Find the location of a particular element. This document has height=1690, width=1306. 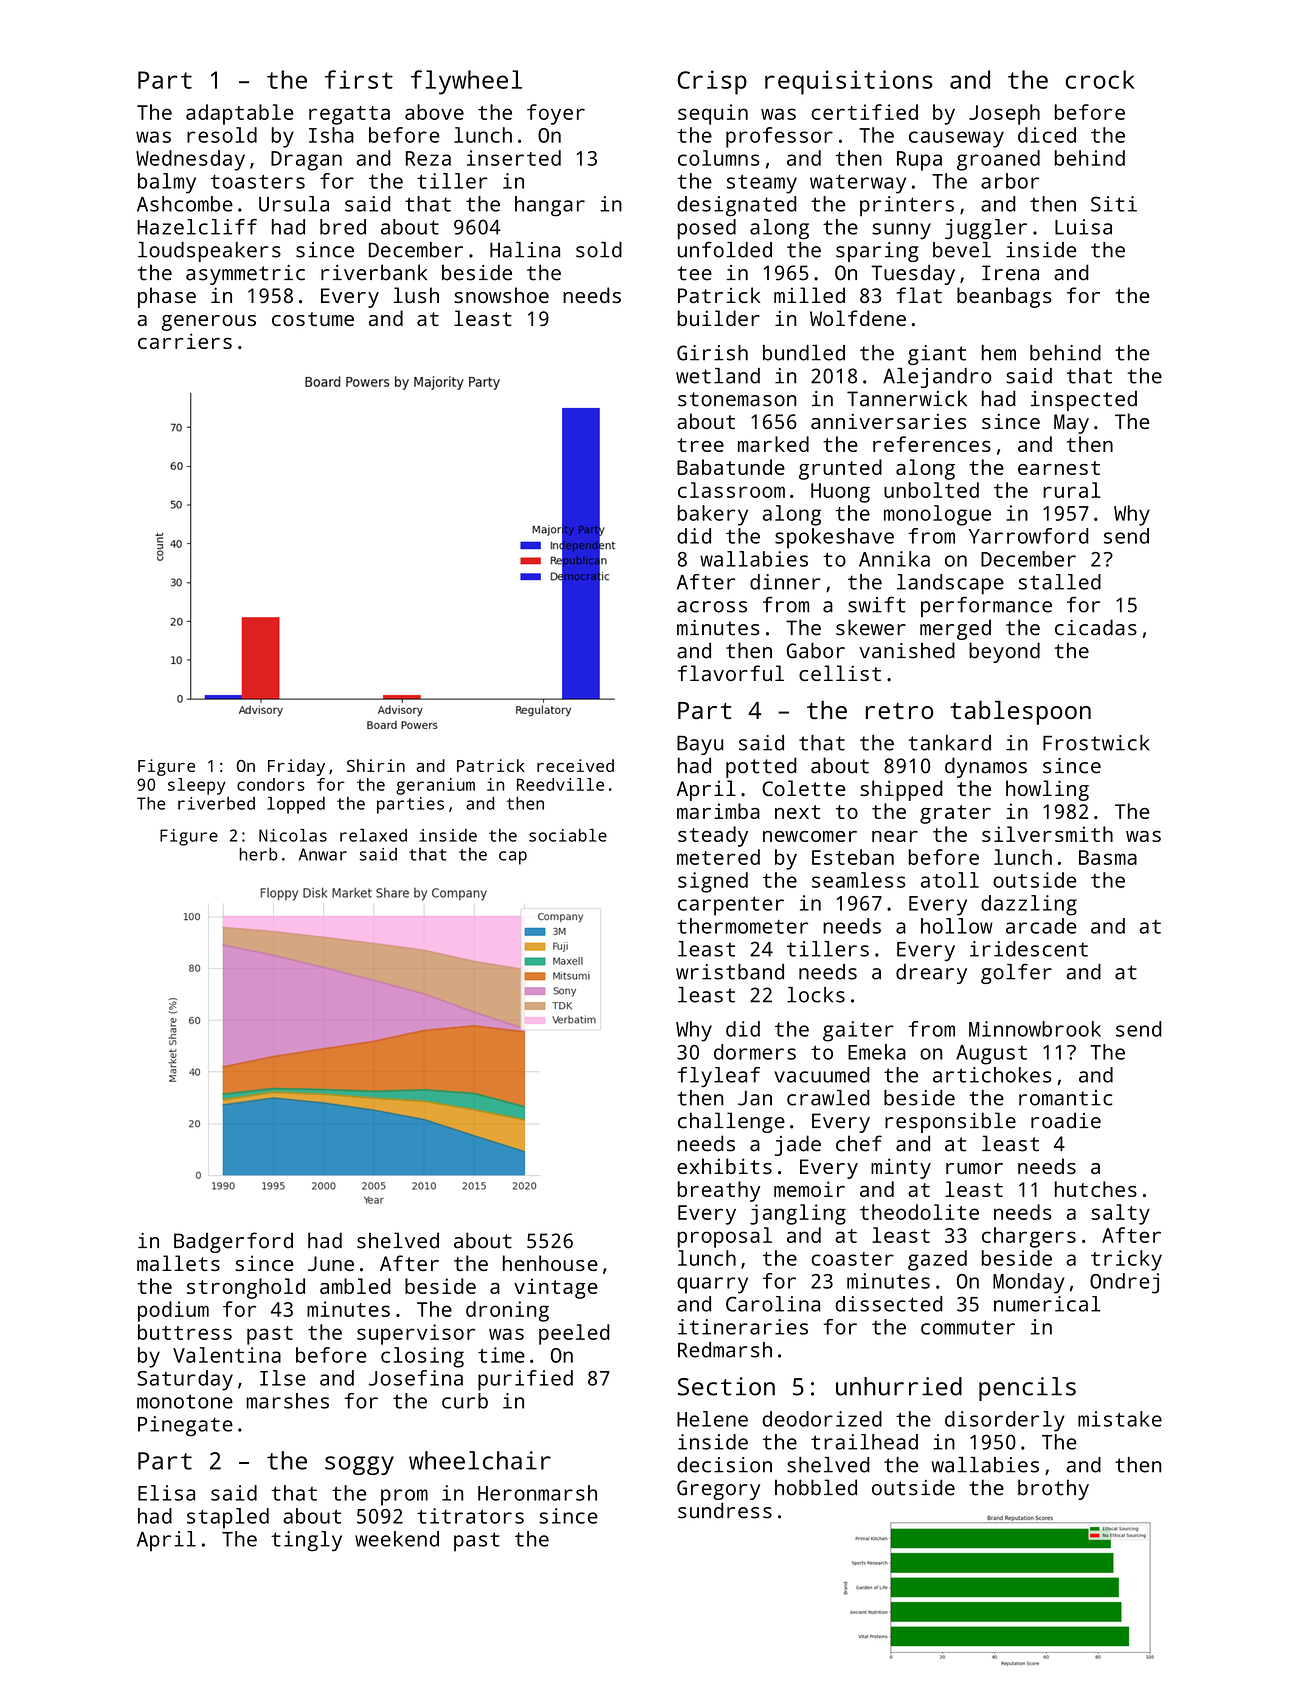

Crisp is located at coordinates (712, 82).
